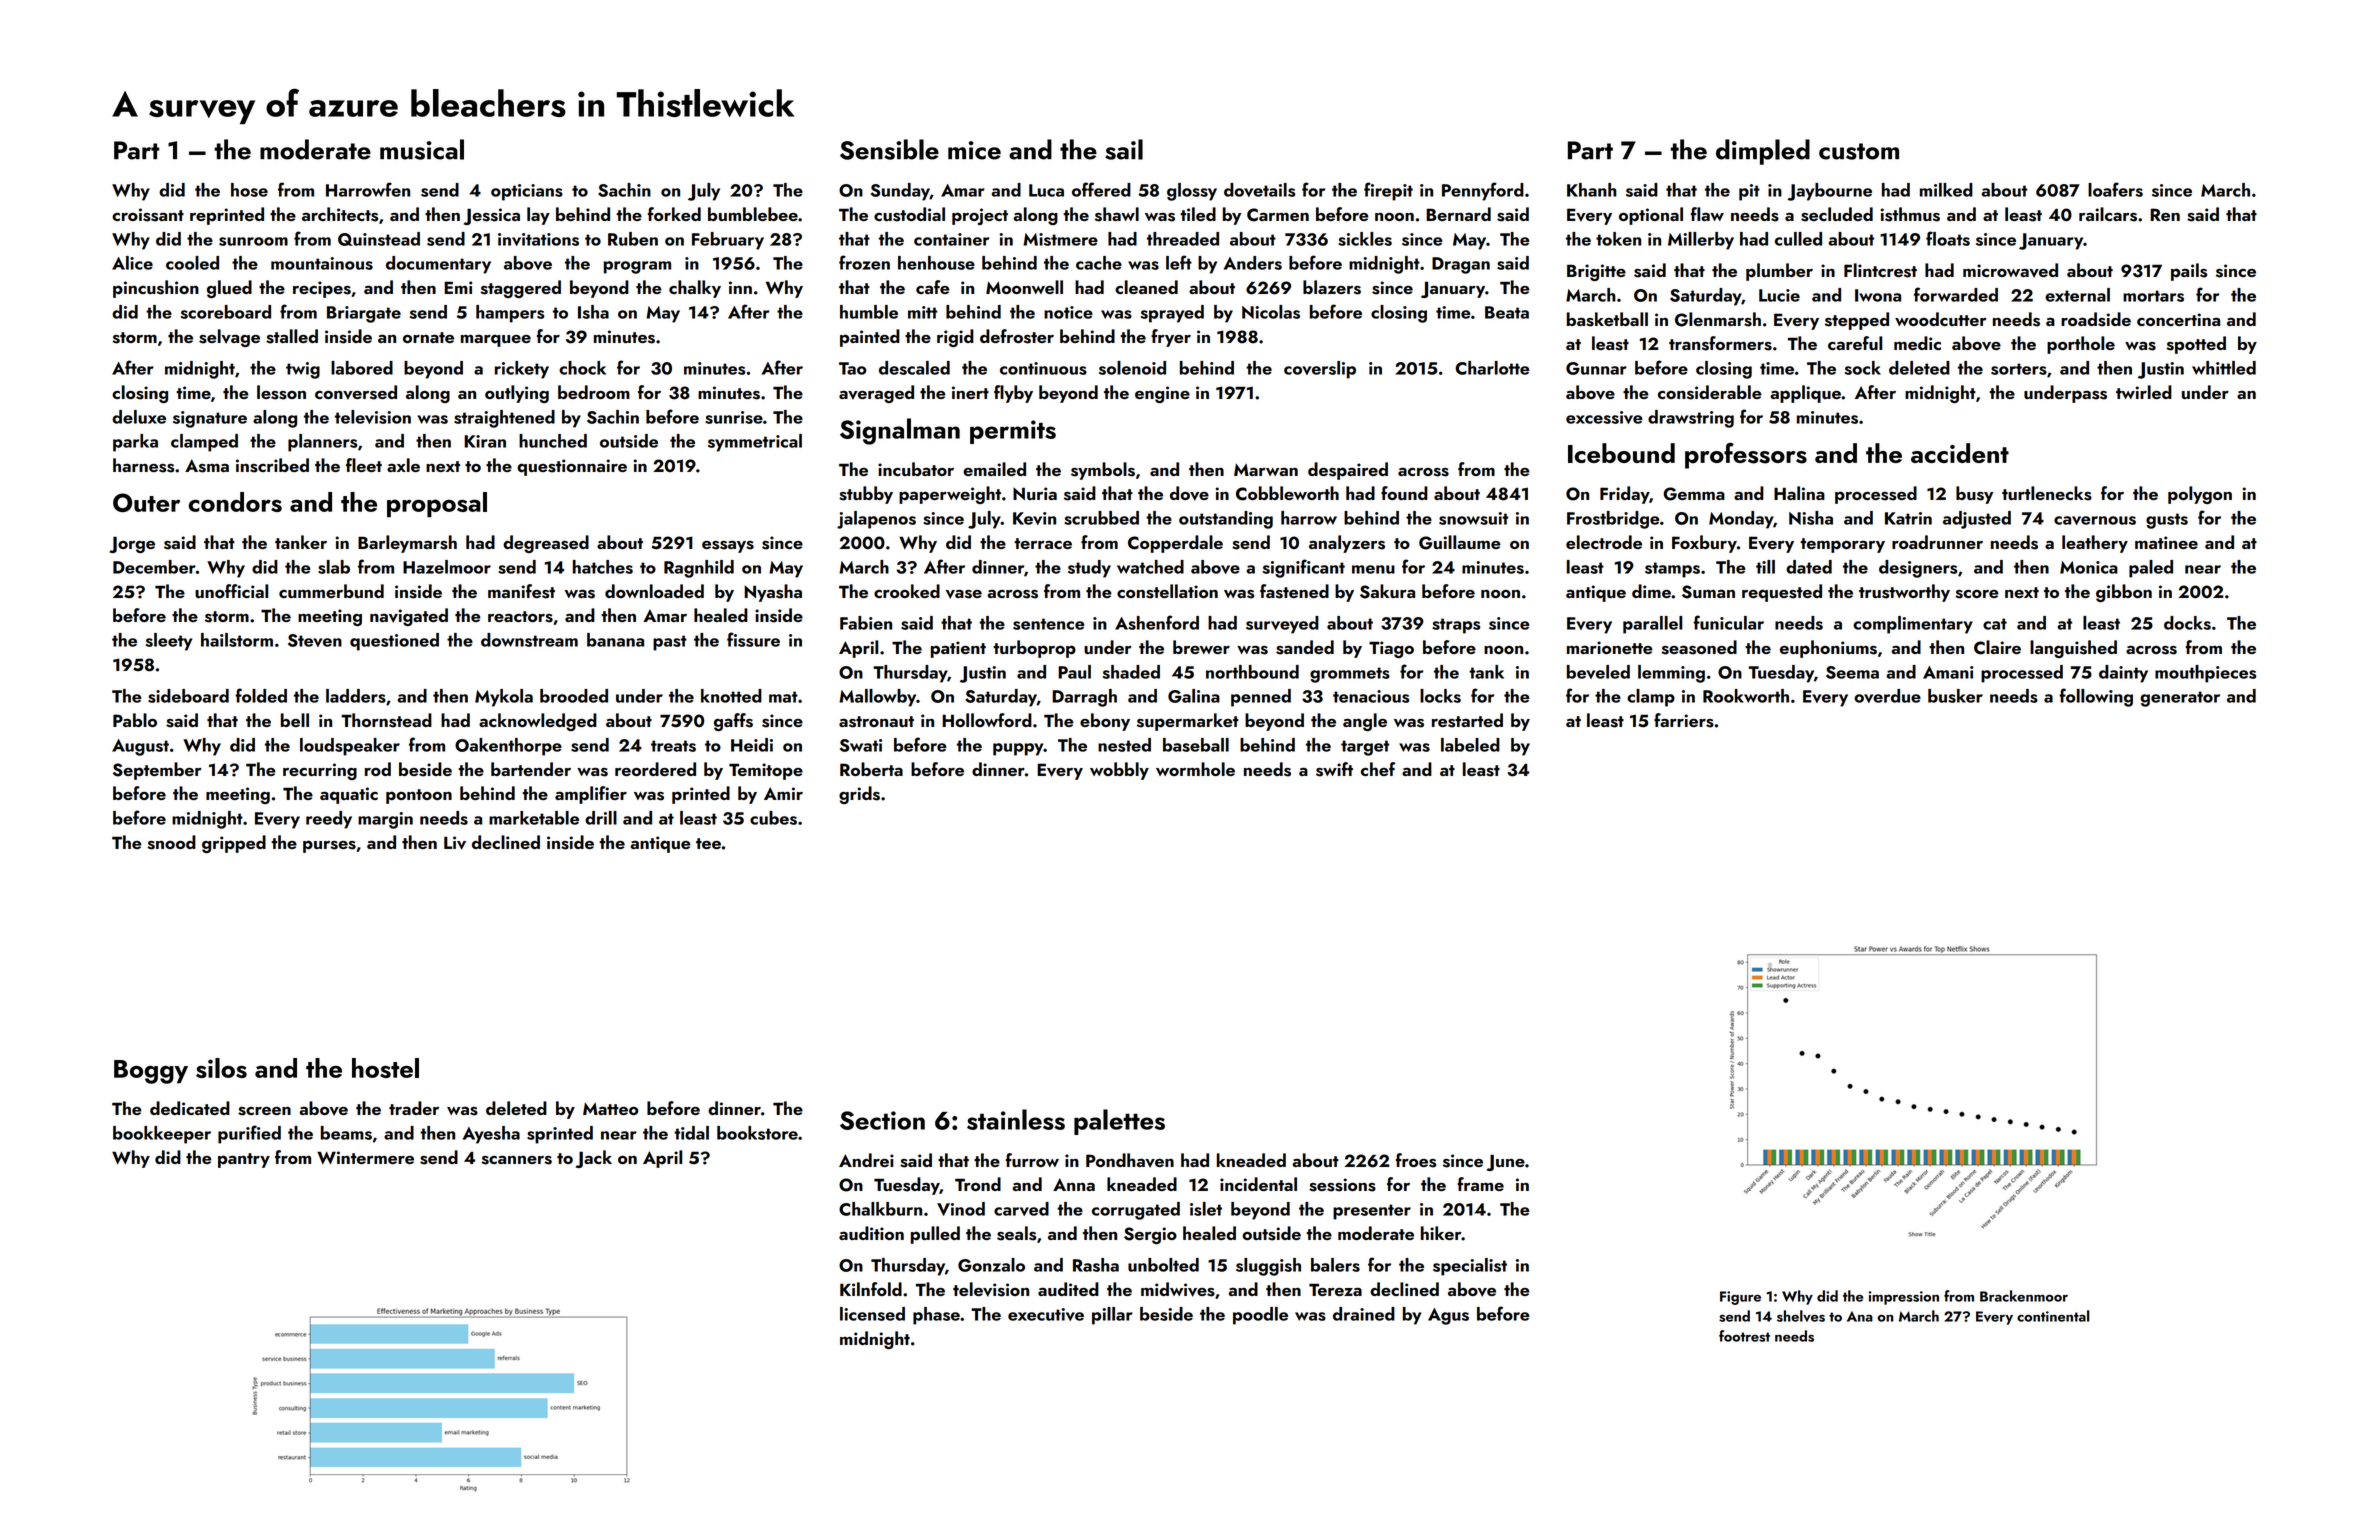  What do you see at coordinates (1857, 321) in the image?
I see `stepped` at bounding box center [1857, 321].
